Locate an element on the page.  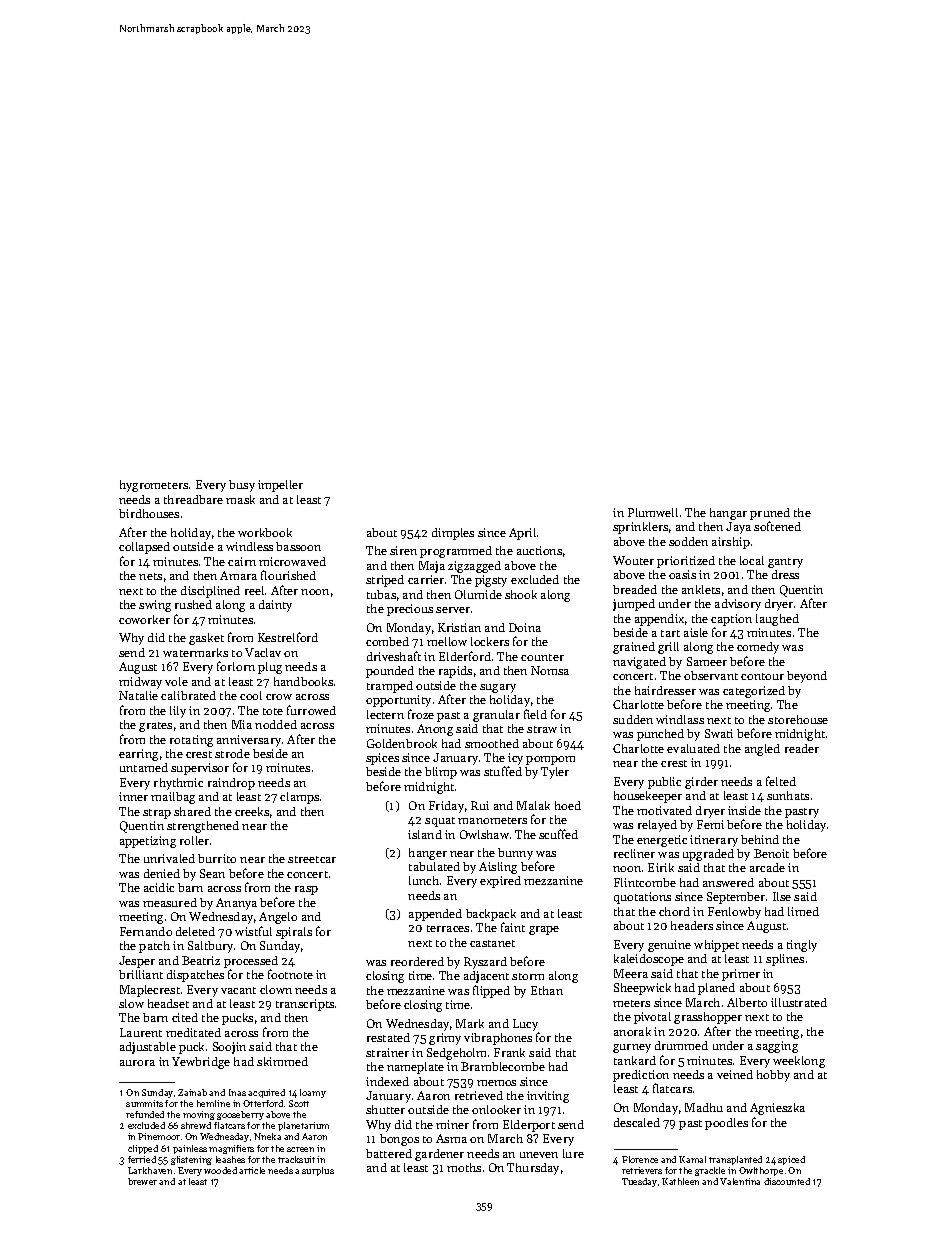
dimples is located at coordinates (453, 534).
